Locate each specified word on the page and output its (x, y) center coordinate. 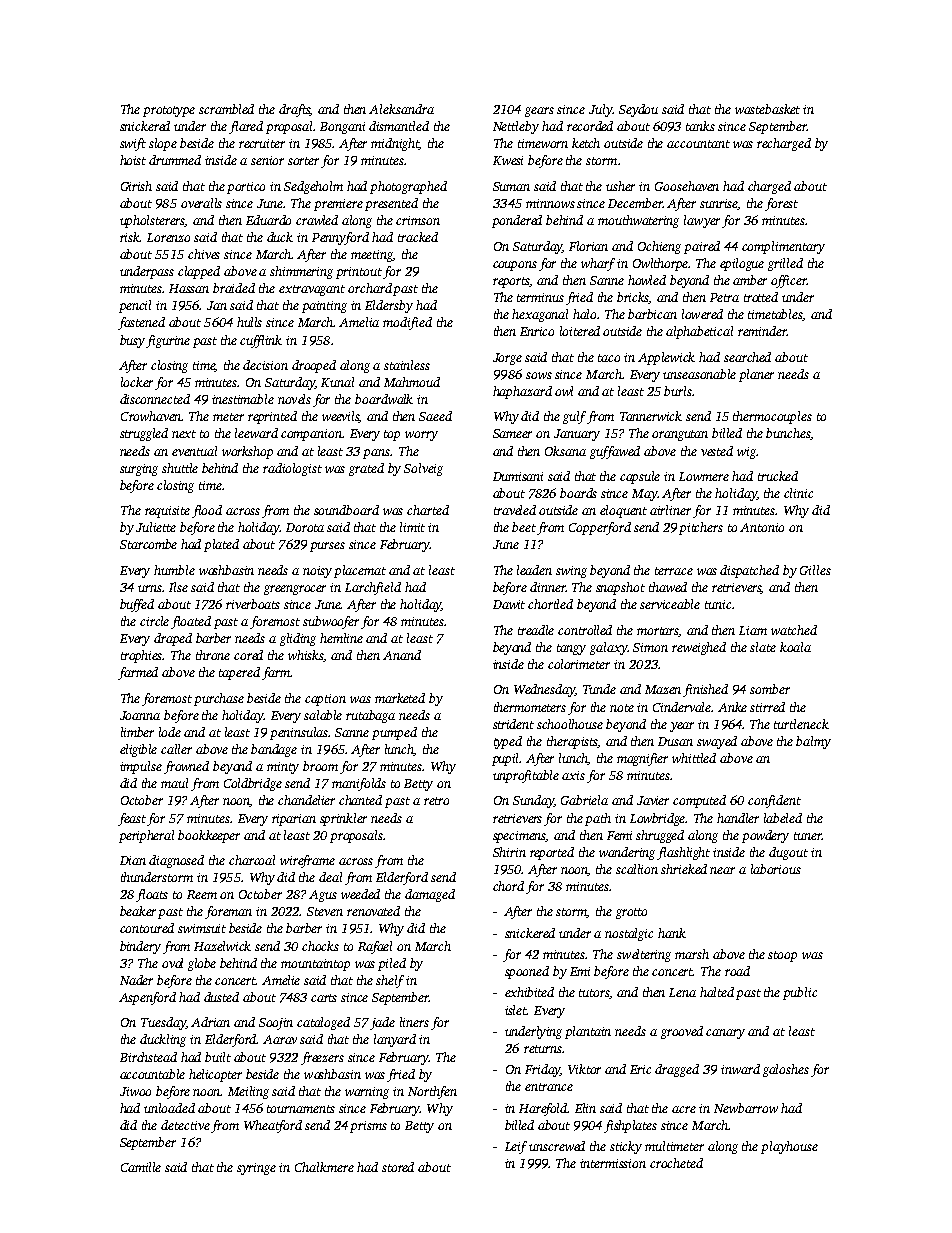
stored (398, 1167)
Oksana (565, 451)
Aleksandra (401, 109)
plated (221, 545)
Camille (141, 1167)
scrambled (226, 109)
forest (781, 204)
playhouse (789, 1147)
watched (794, 630)
